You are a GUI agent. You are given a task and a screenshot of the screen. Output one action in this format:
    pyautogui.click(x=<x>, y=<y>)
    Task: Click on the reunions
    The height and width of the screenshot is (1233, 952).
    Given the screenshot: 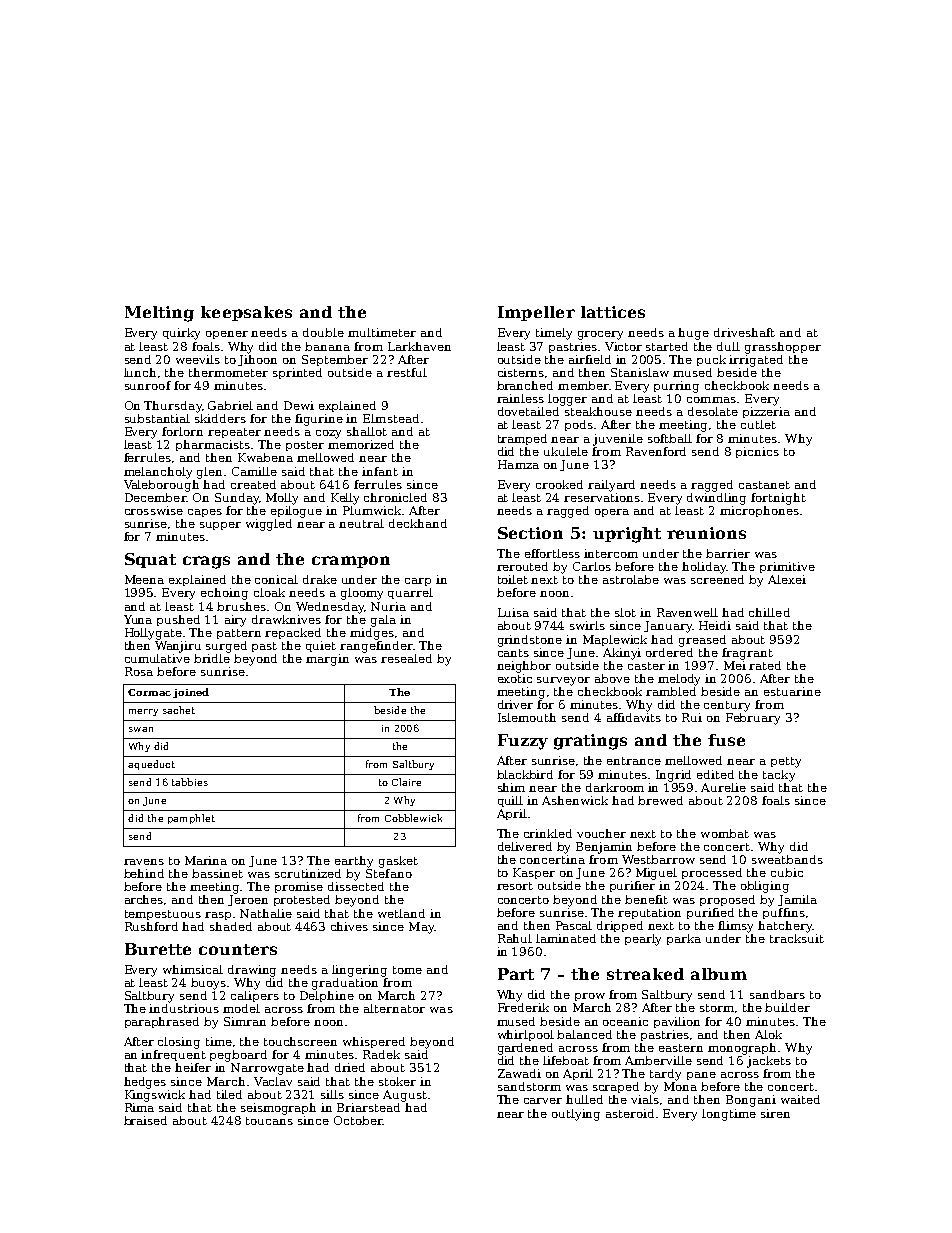 What is the action you would take?
    pyautogui.click(x=706, y=533)
